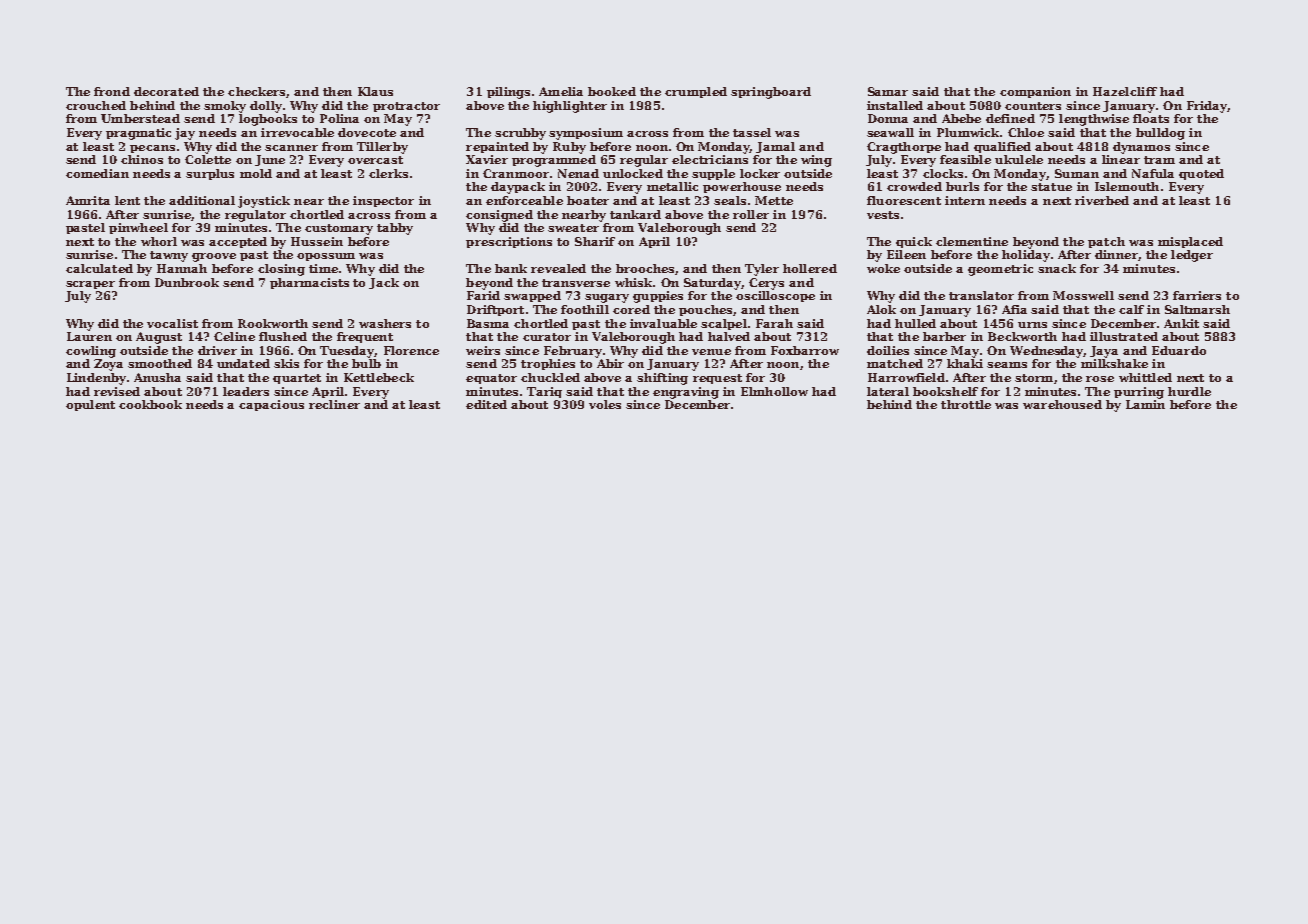 This document has width=1308, height=924. What do you see at coordinates (271, 405) in the document?
I see `capacious` at bounding box center [271, 405].
